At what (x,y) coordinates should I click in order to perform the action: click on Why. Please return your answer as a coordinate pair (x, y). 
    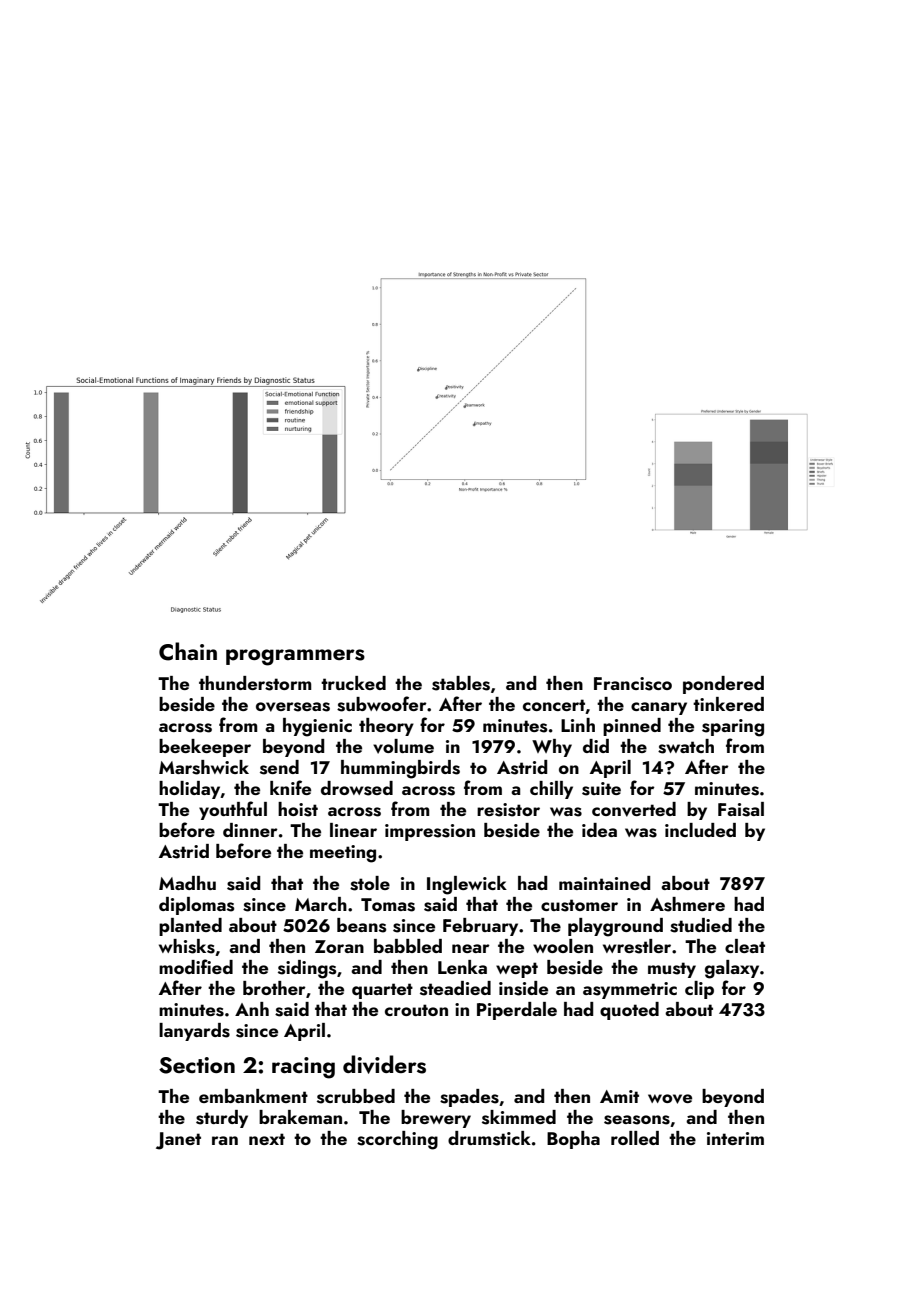
    Looking at the image, I should click on (552, 748).
